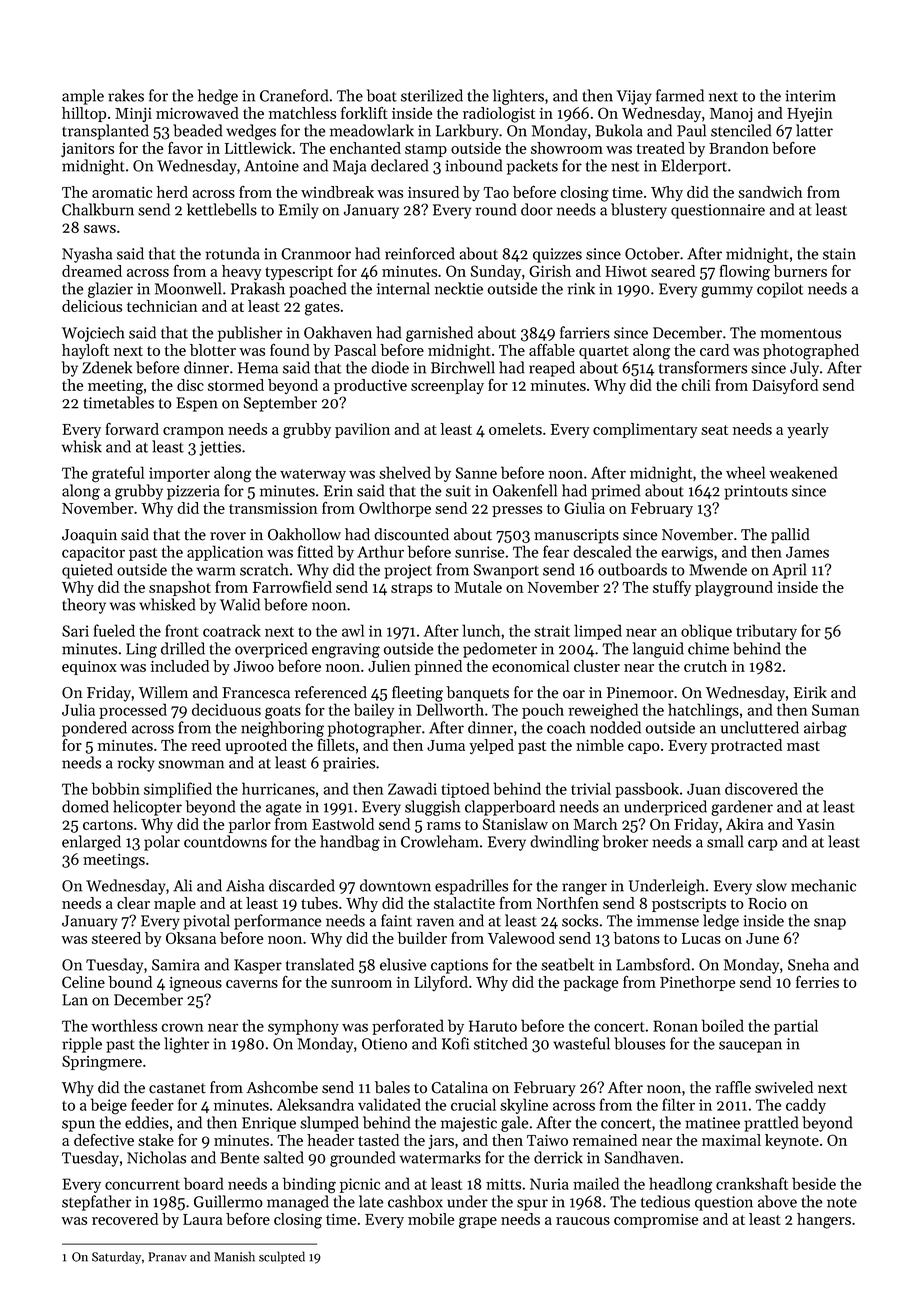 The height and width of the screenshot is (1308, 924). I want to click on stuffy, so click(672, 588).
